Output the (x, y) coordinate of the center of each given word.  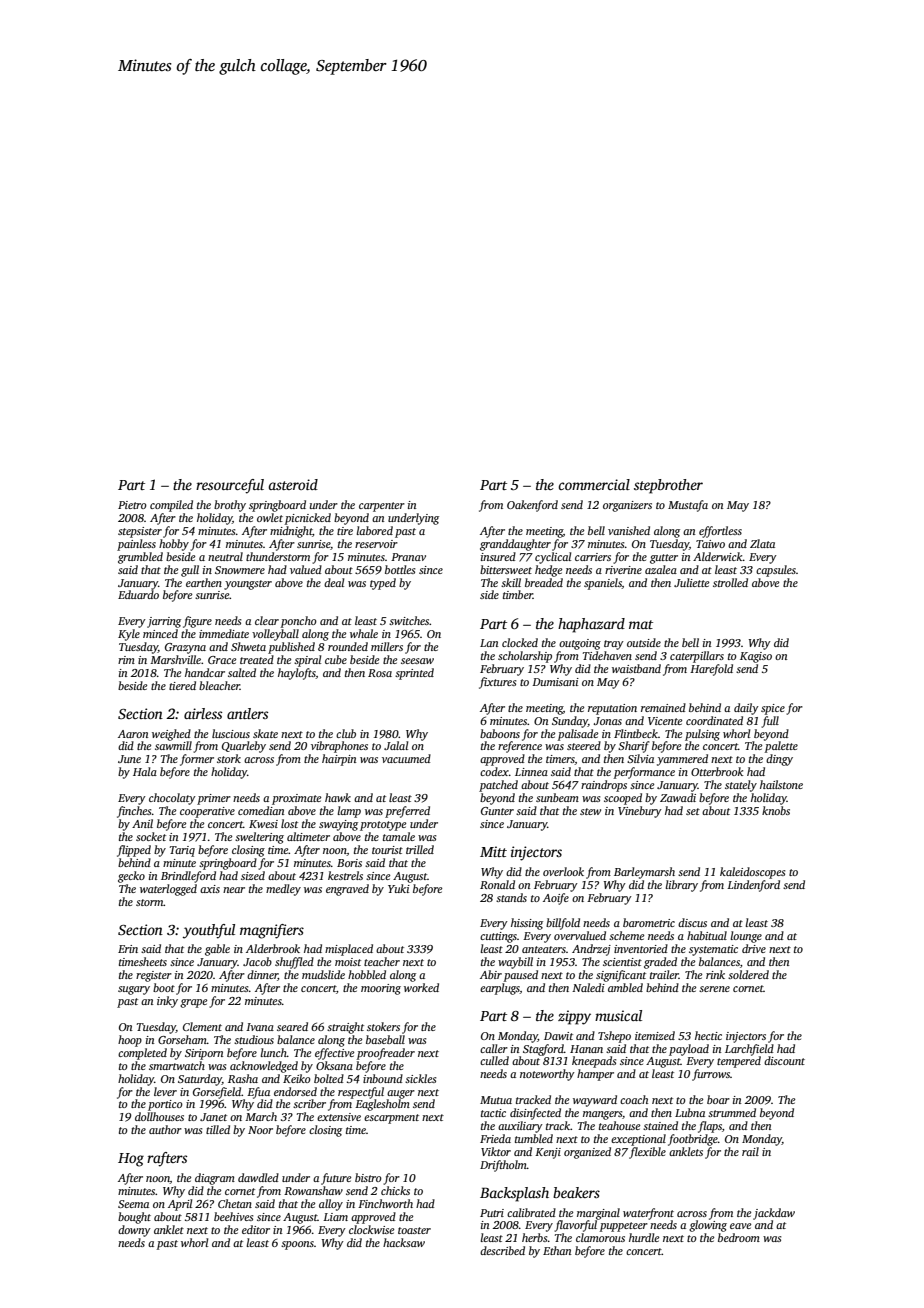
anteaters (544, 949)
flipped (134, 851)
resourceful (230, 486)
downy (134, 1231)
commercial (594, 484)
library (681, 886)
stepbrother (668, 486)
